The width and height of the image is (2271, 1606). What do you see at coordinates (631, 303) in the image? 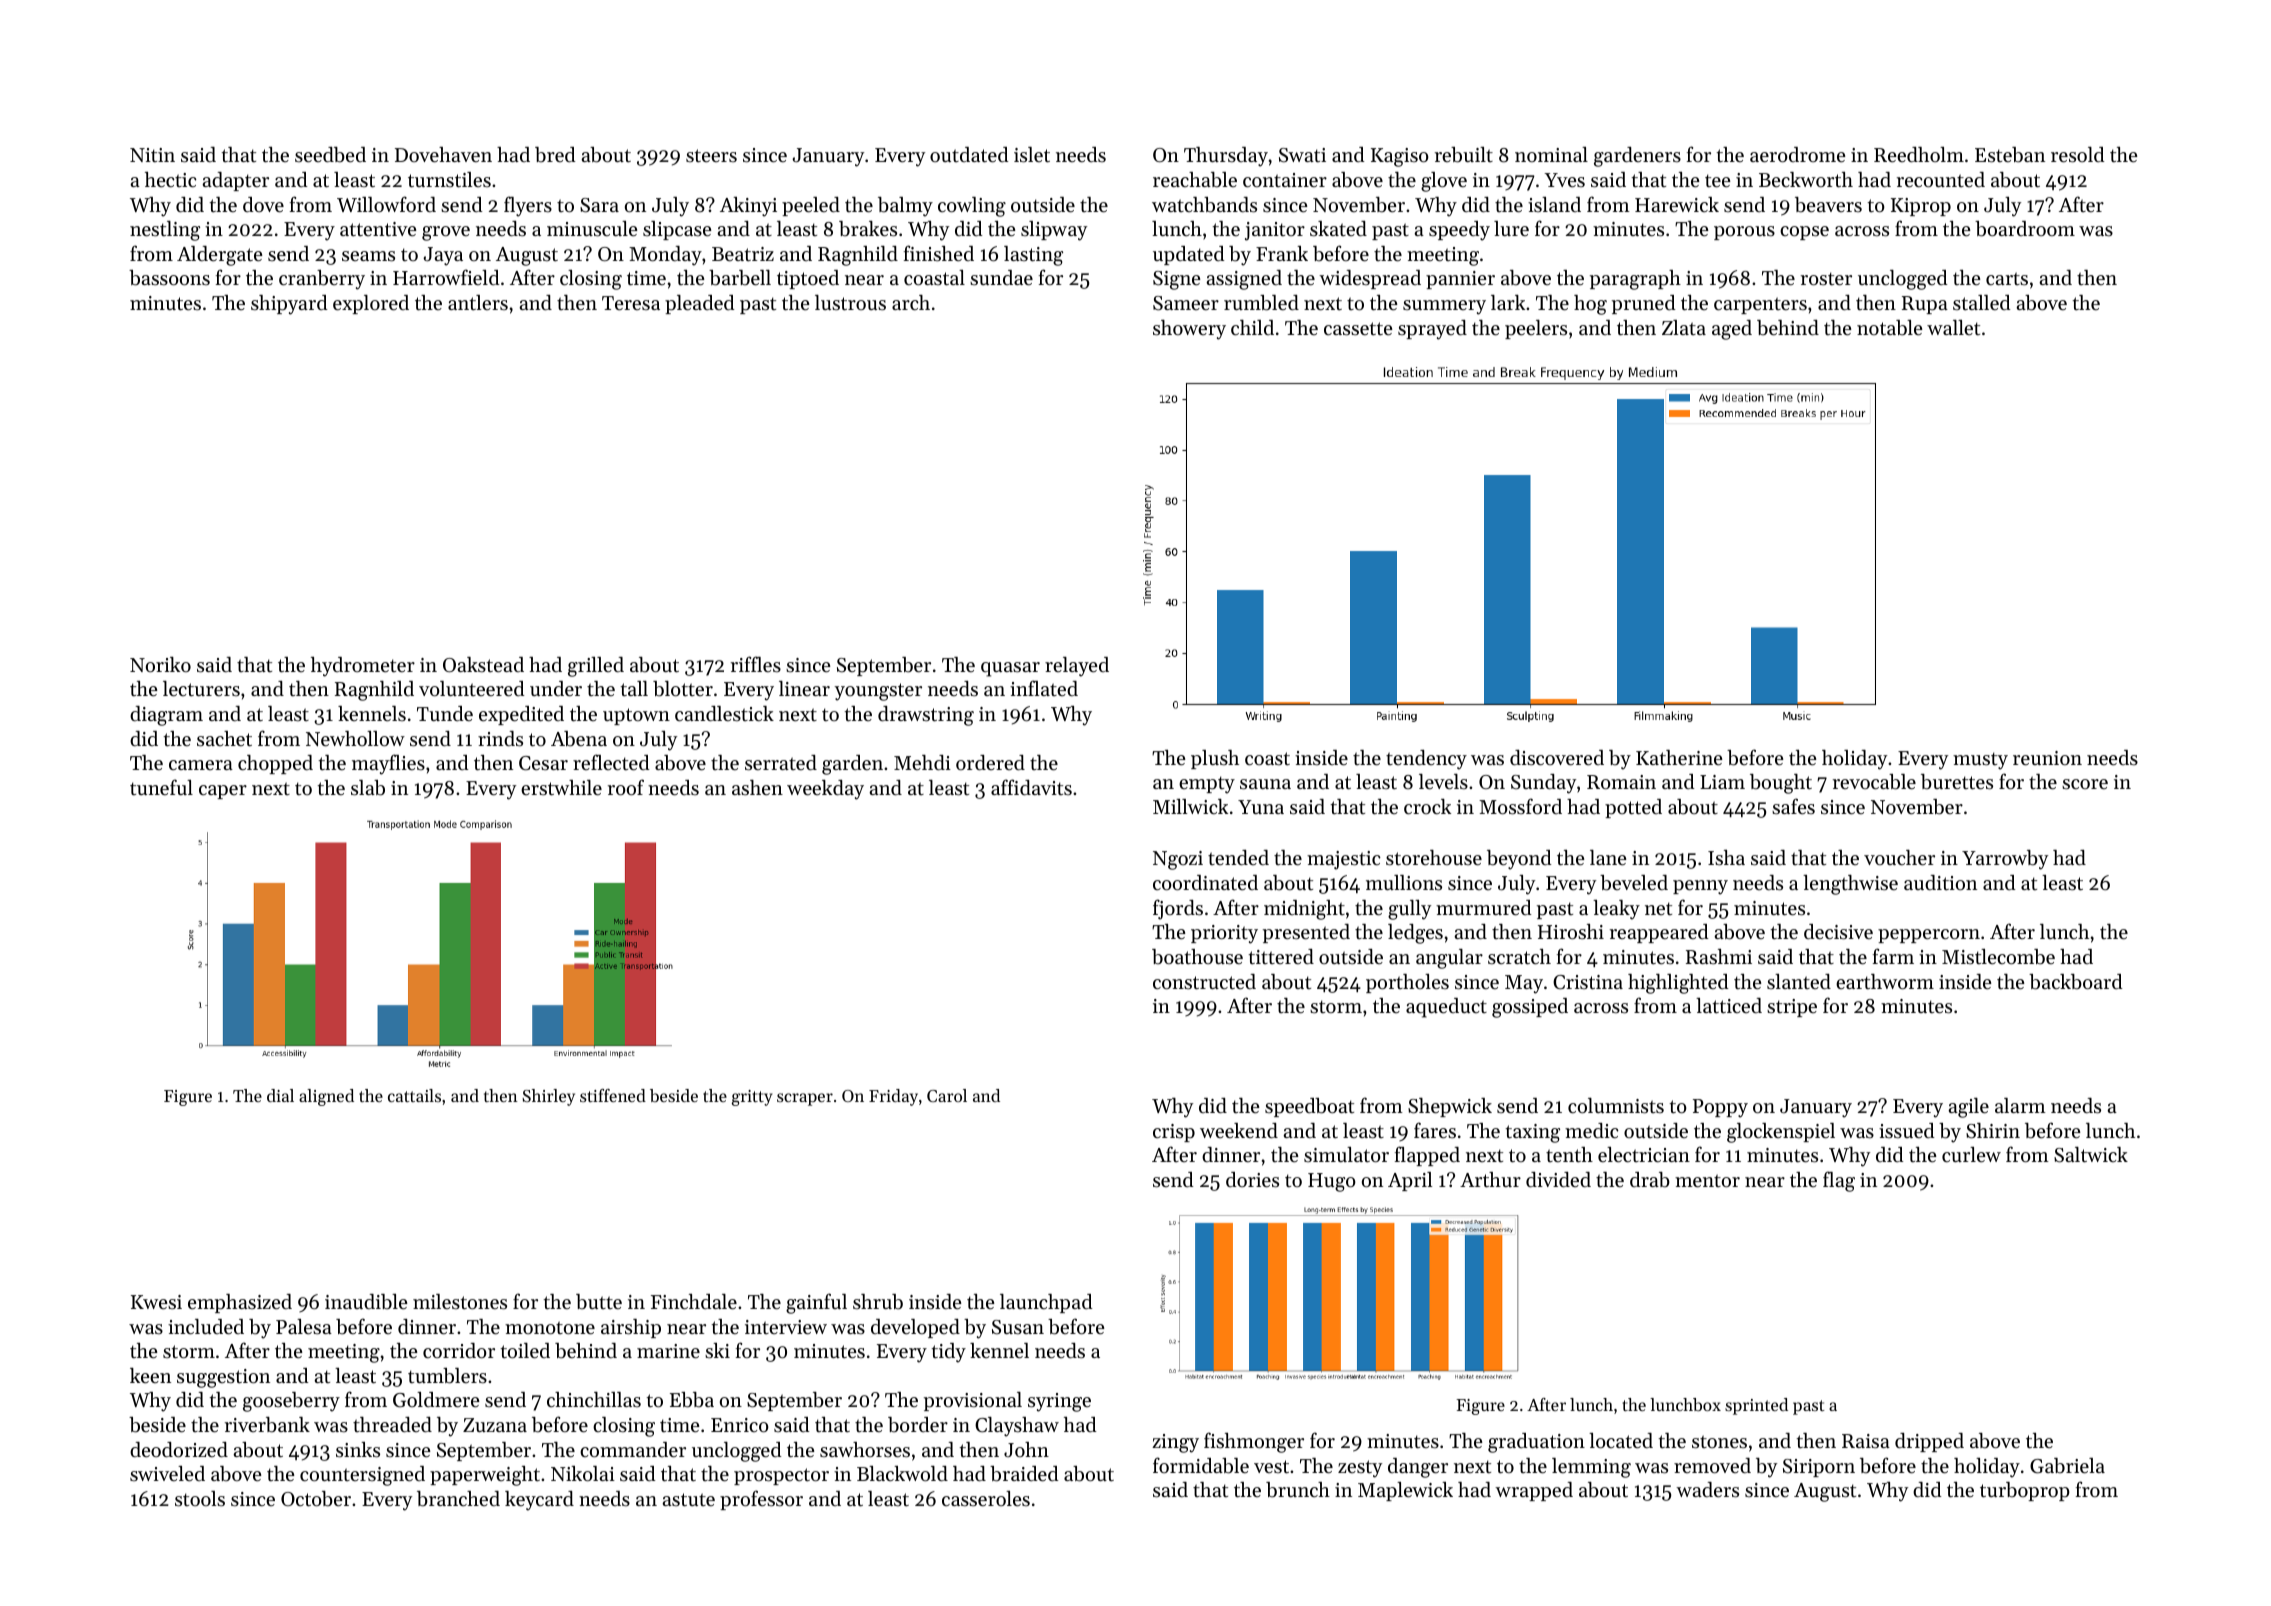
I see `Teresa` at bounding box center [631, 303].
